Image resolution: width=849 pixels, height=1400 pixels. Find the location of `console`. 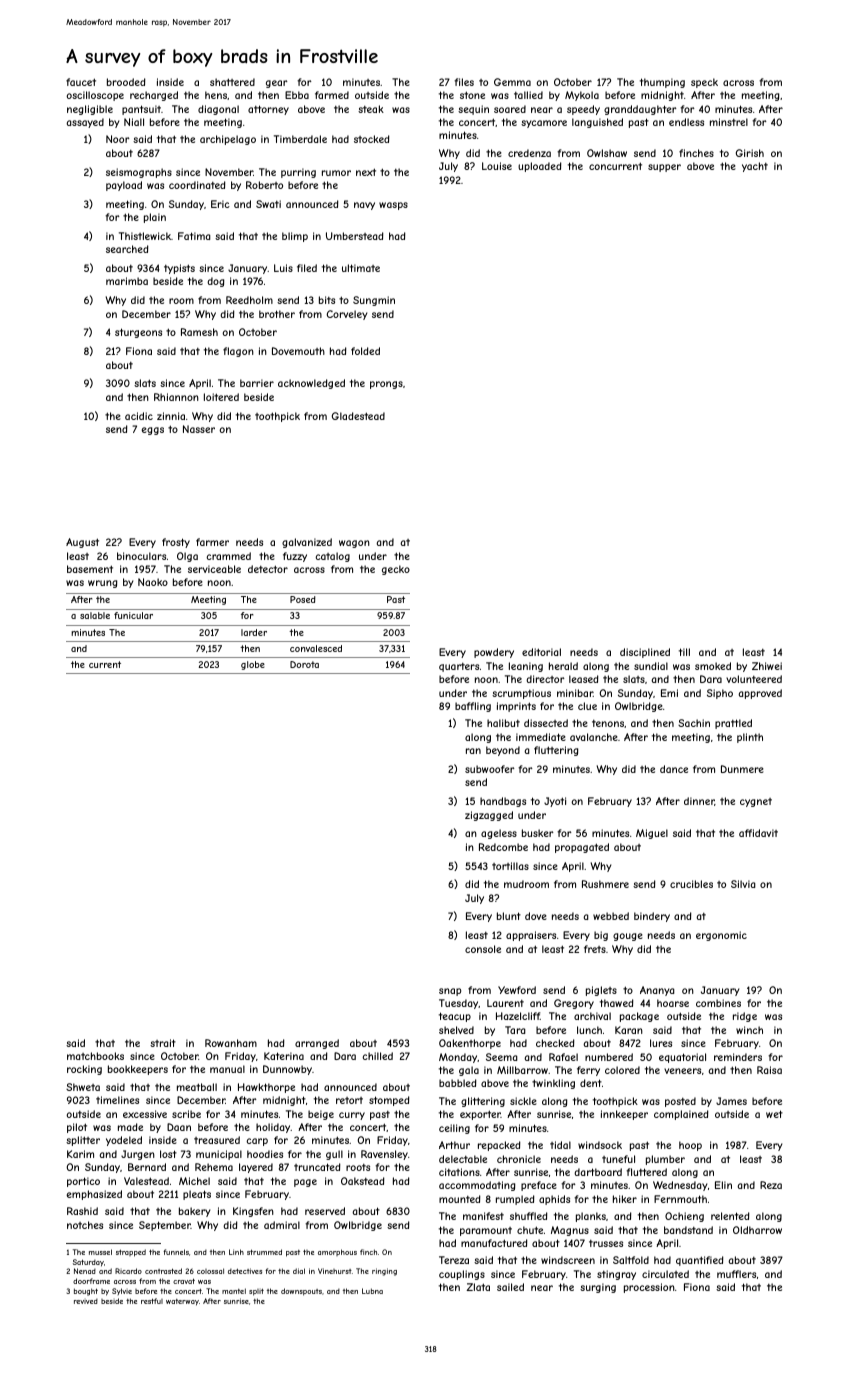

console is located at coordinates (483, 949).
